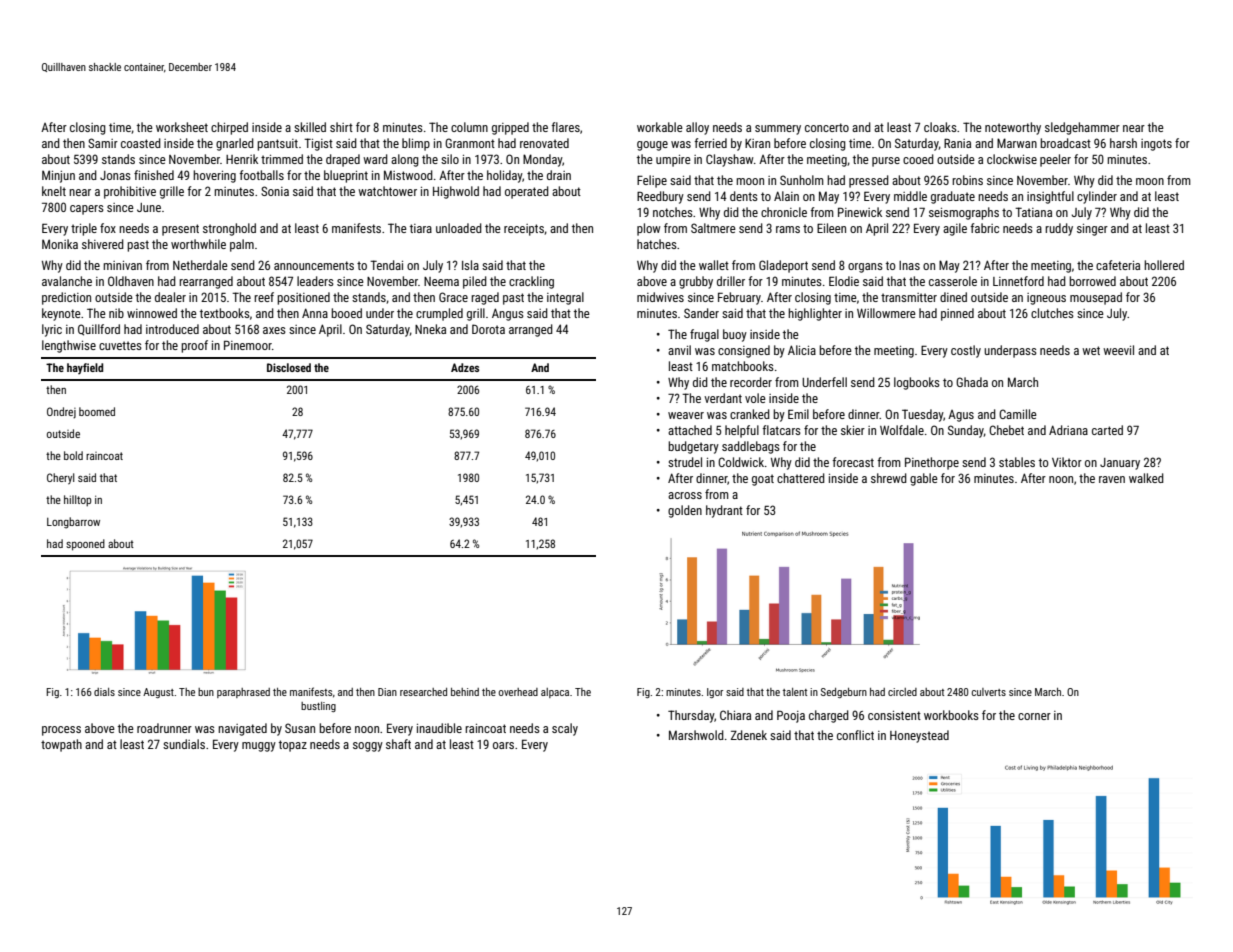 This screenshot has width=1233, height=952. Describe the element at coordinates (61, 745) in the screenshot. I see `towpath` at that location.
